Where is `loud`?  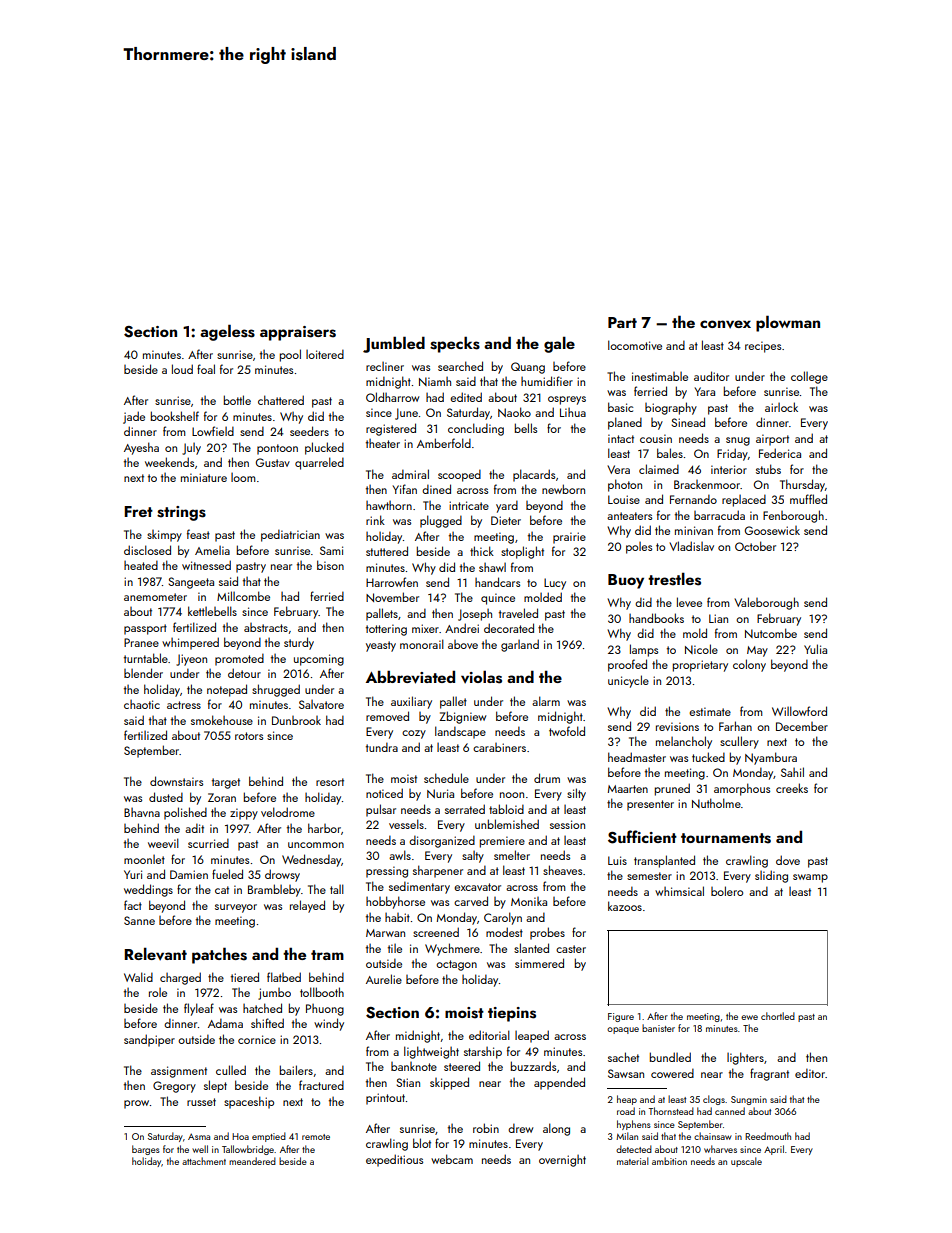 loud is located at coordinates (182, 369).
